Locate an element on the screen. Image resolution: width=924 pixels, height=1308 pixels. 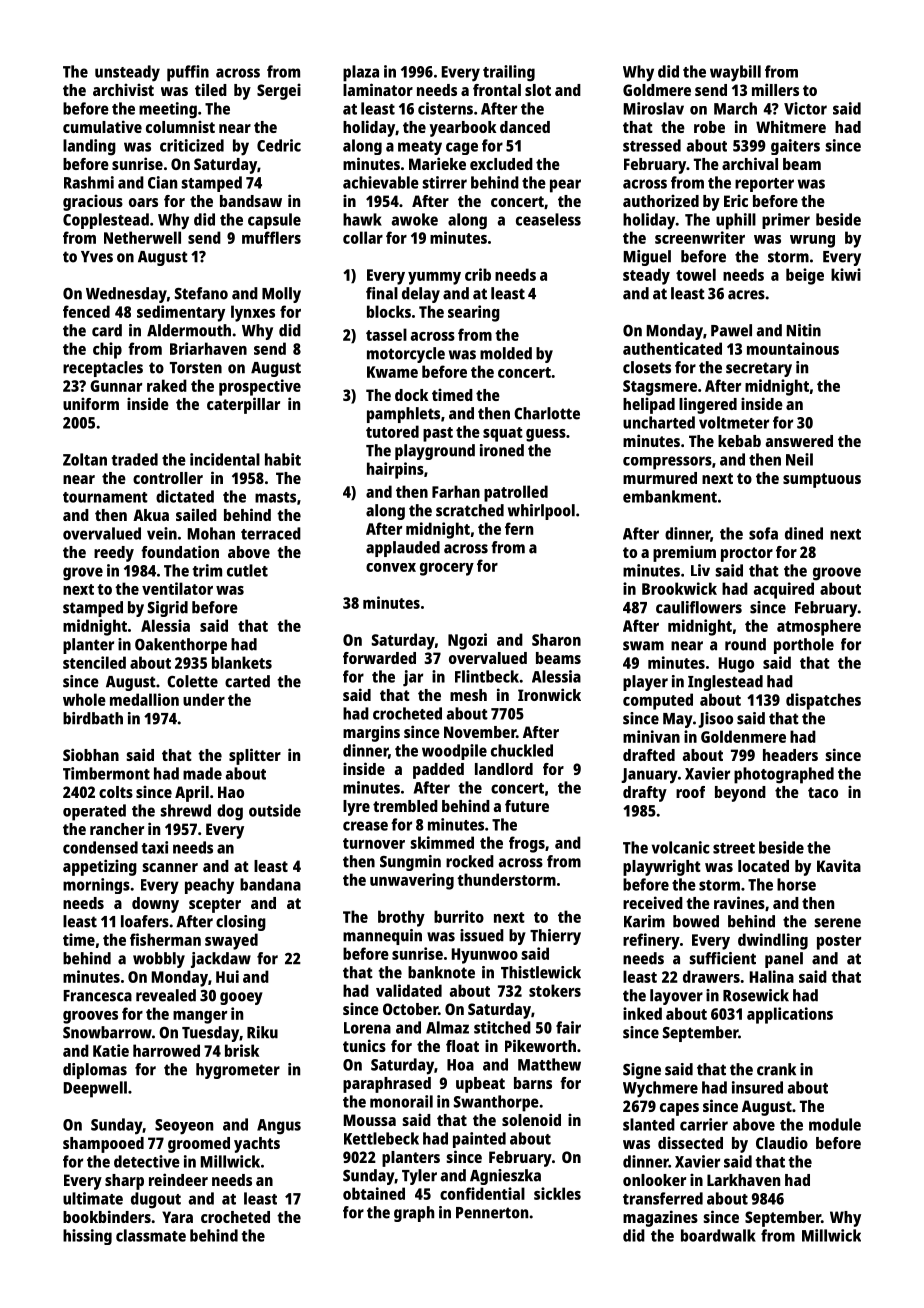
waybill is located at coordinates (735, 73).
